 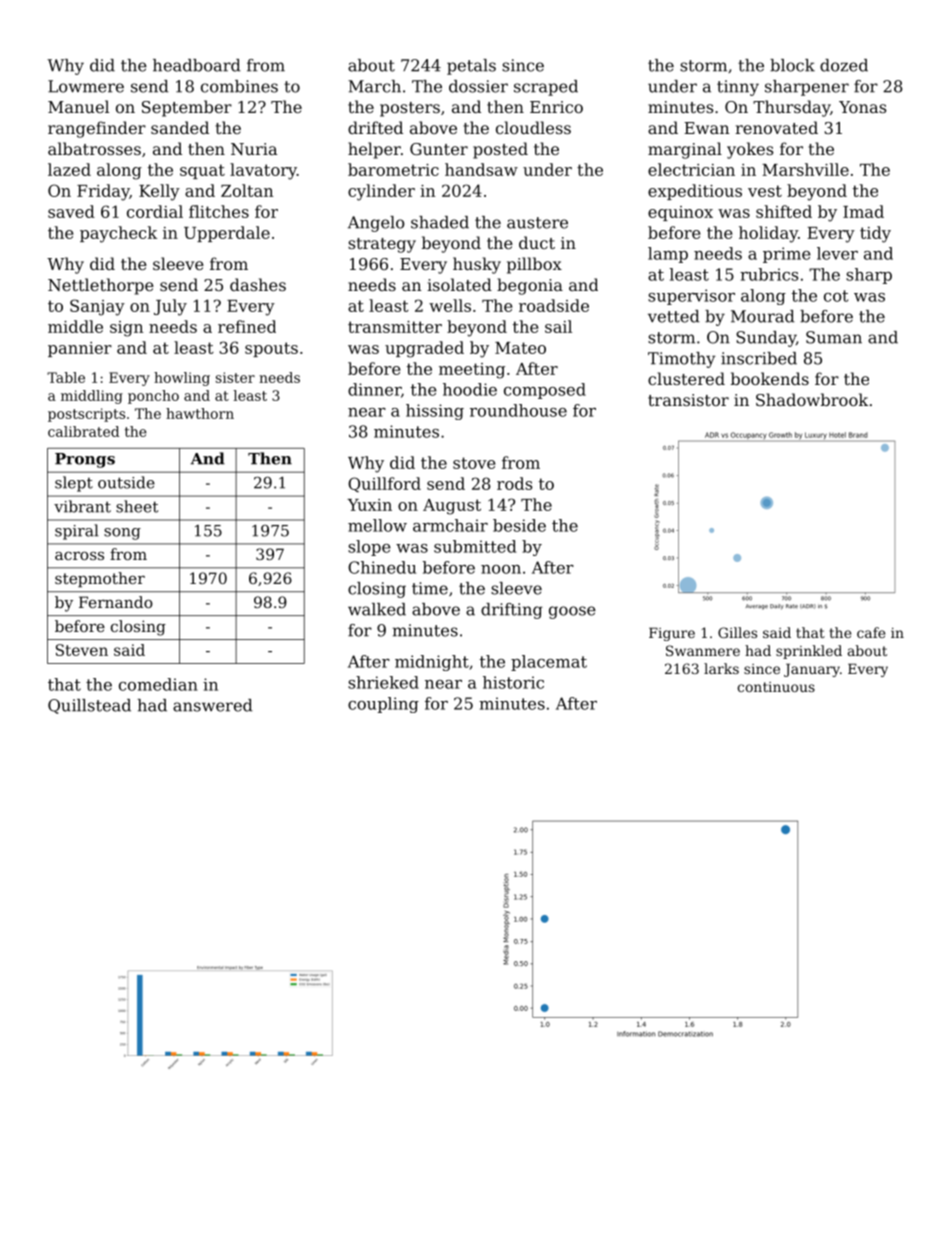 I want to click on Chinedu, so click(x=382, y=567).
